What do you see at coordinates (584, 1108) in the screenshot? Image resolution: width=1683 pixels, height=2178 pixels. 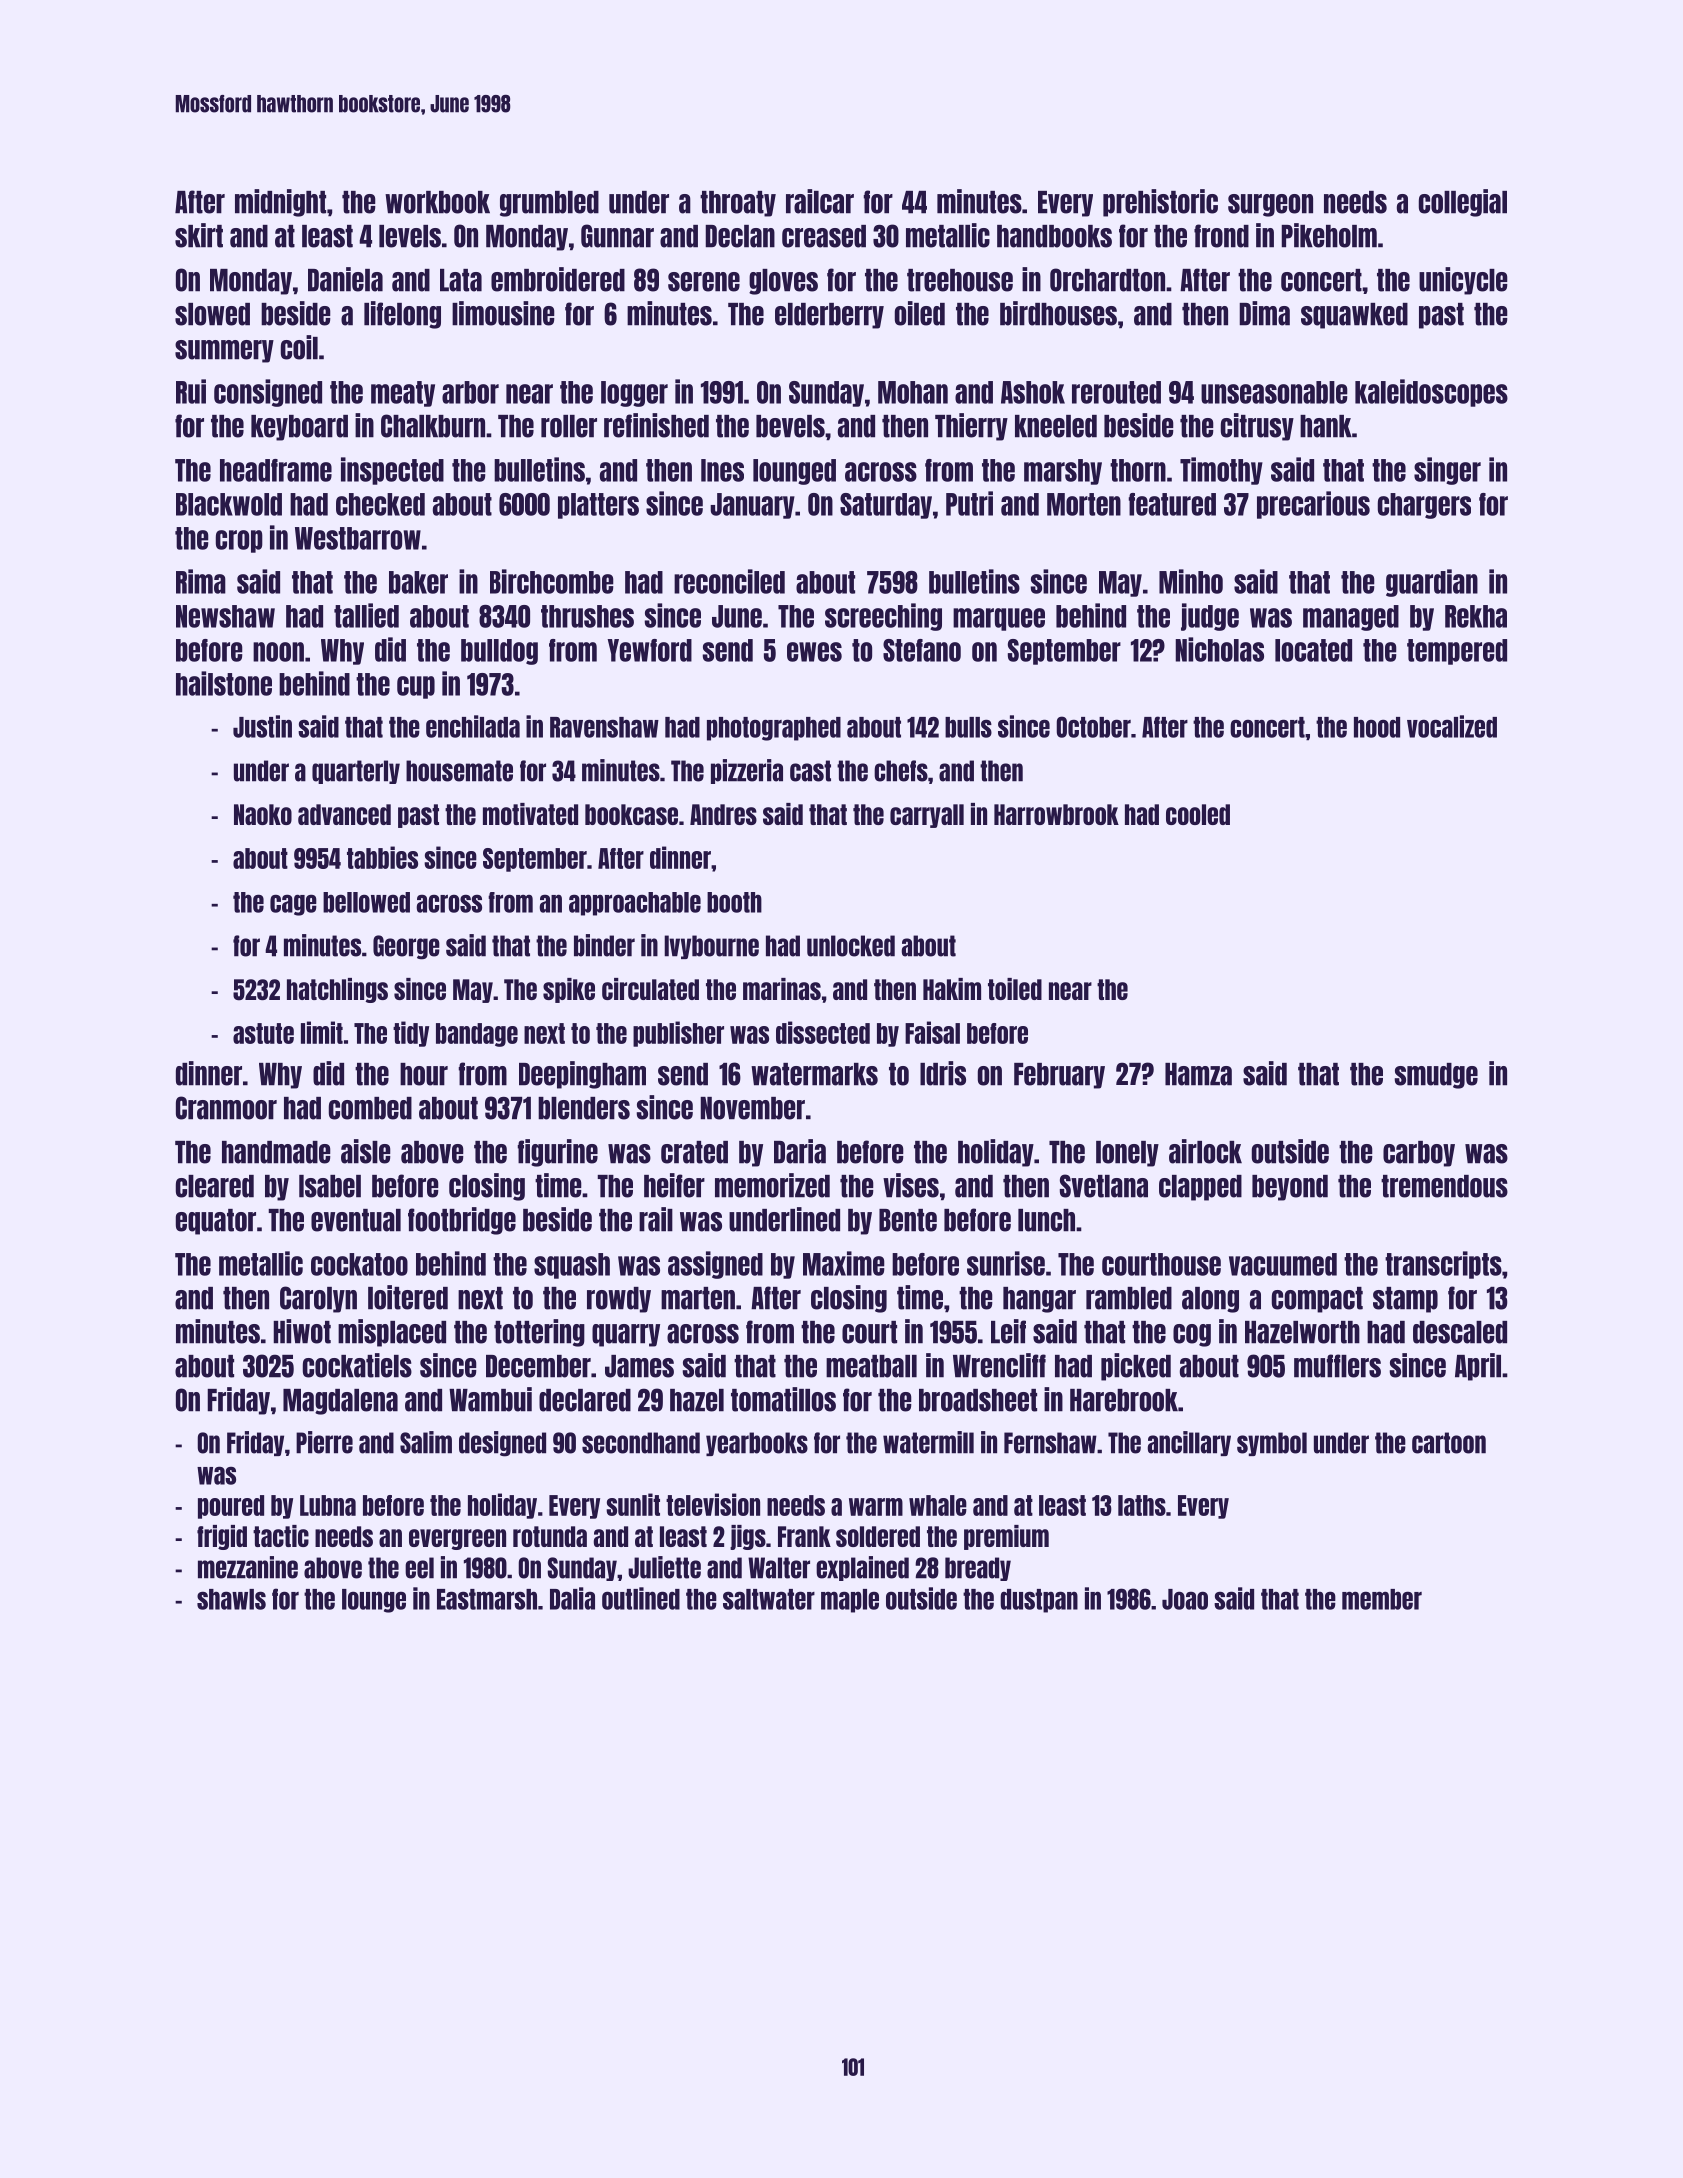 I see `blenders` at bounding box center [584, 1108].
